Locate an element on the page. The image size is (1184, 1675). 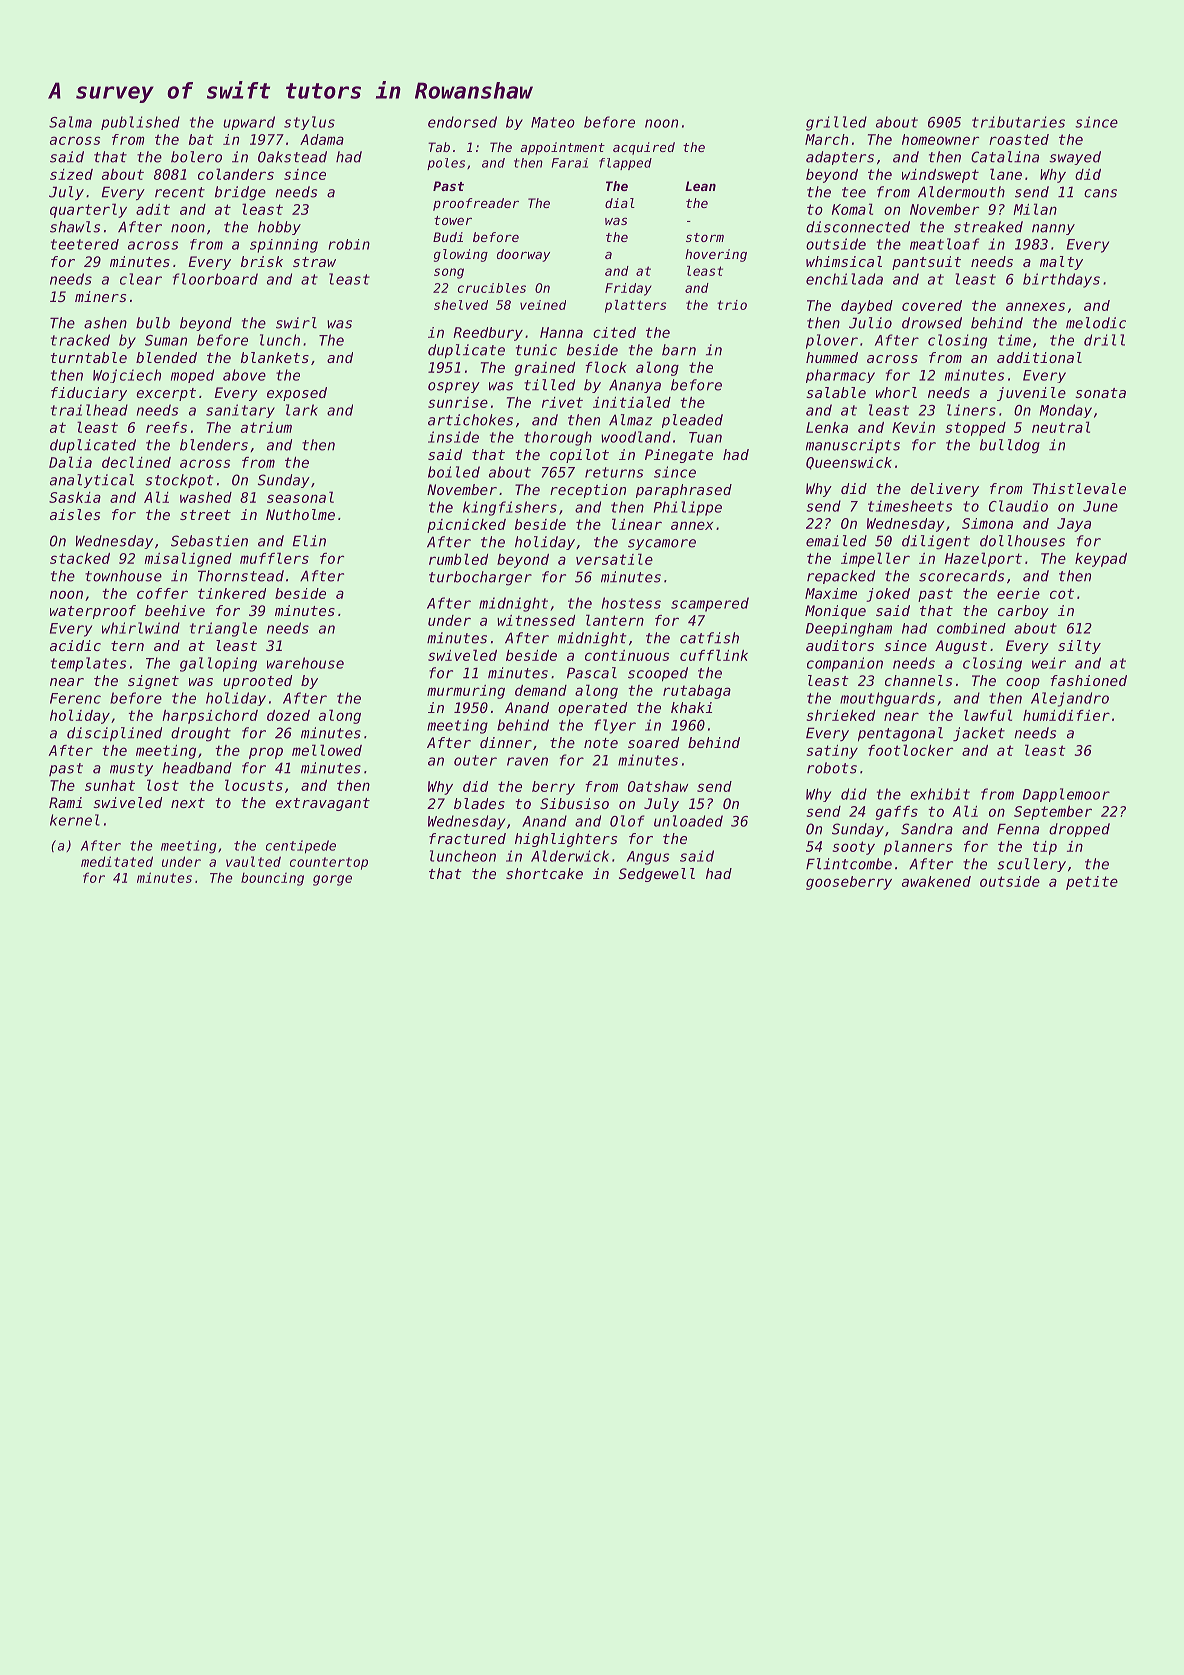
Elin is located at coordinates (309, 541).
